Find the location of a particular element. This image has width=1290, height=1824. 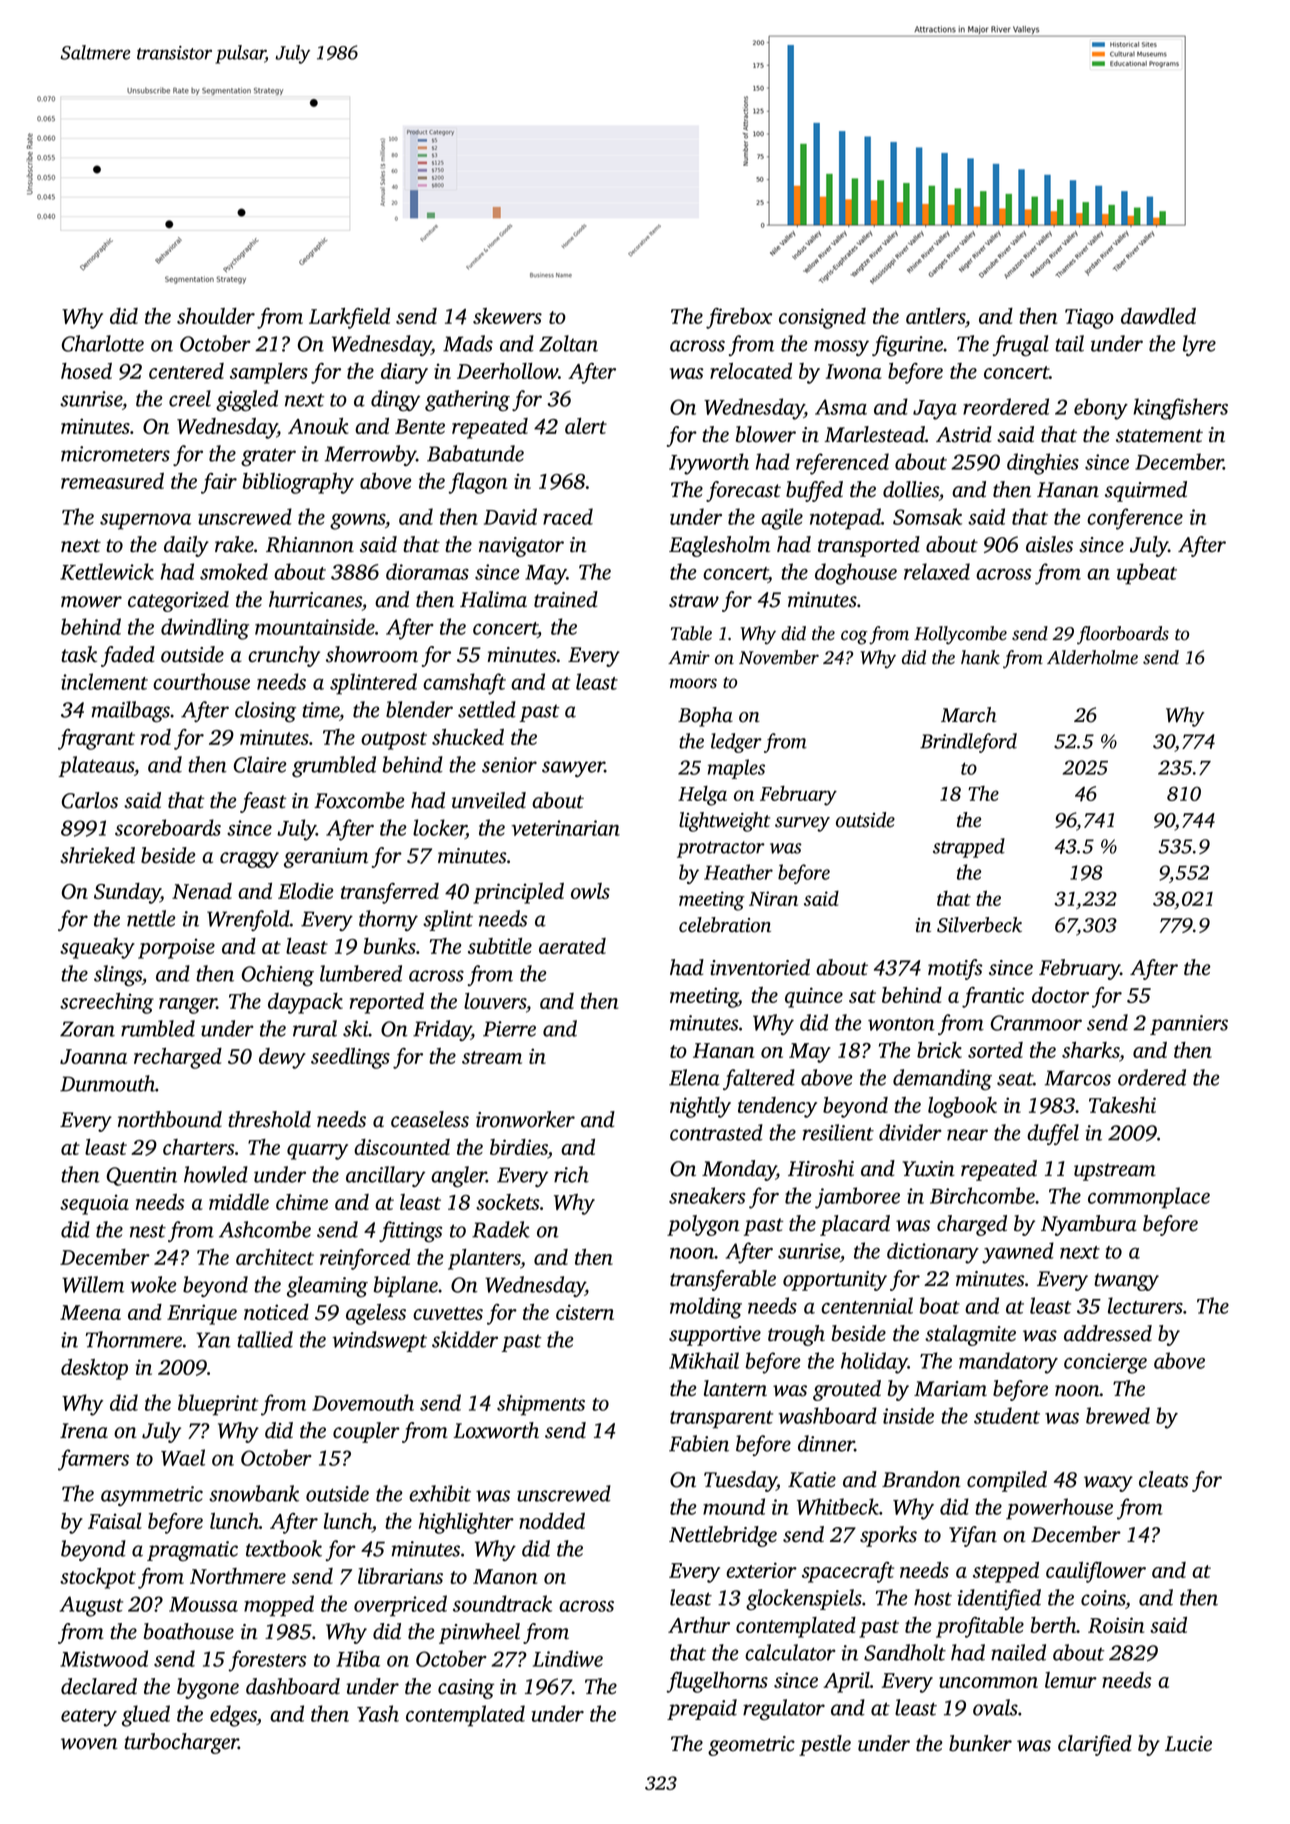

firebox is located at coordinates (739, 318).
